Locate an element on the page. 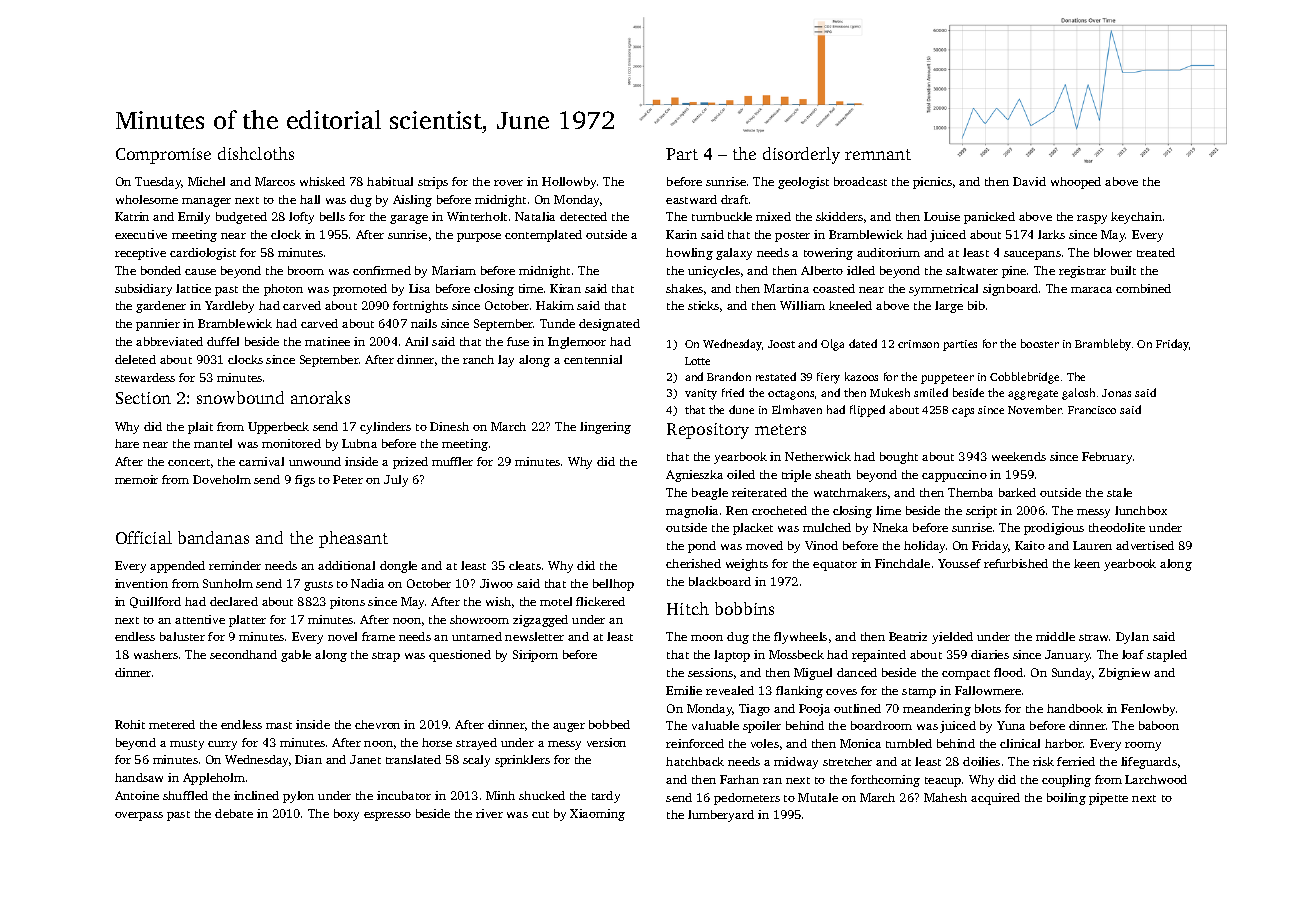 The image size is (1308, 924). remnant is located at coordinates (878, 154).
